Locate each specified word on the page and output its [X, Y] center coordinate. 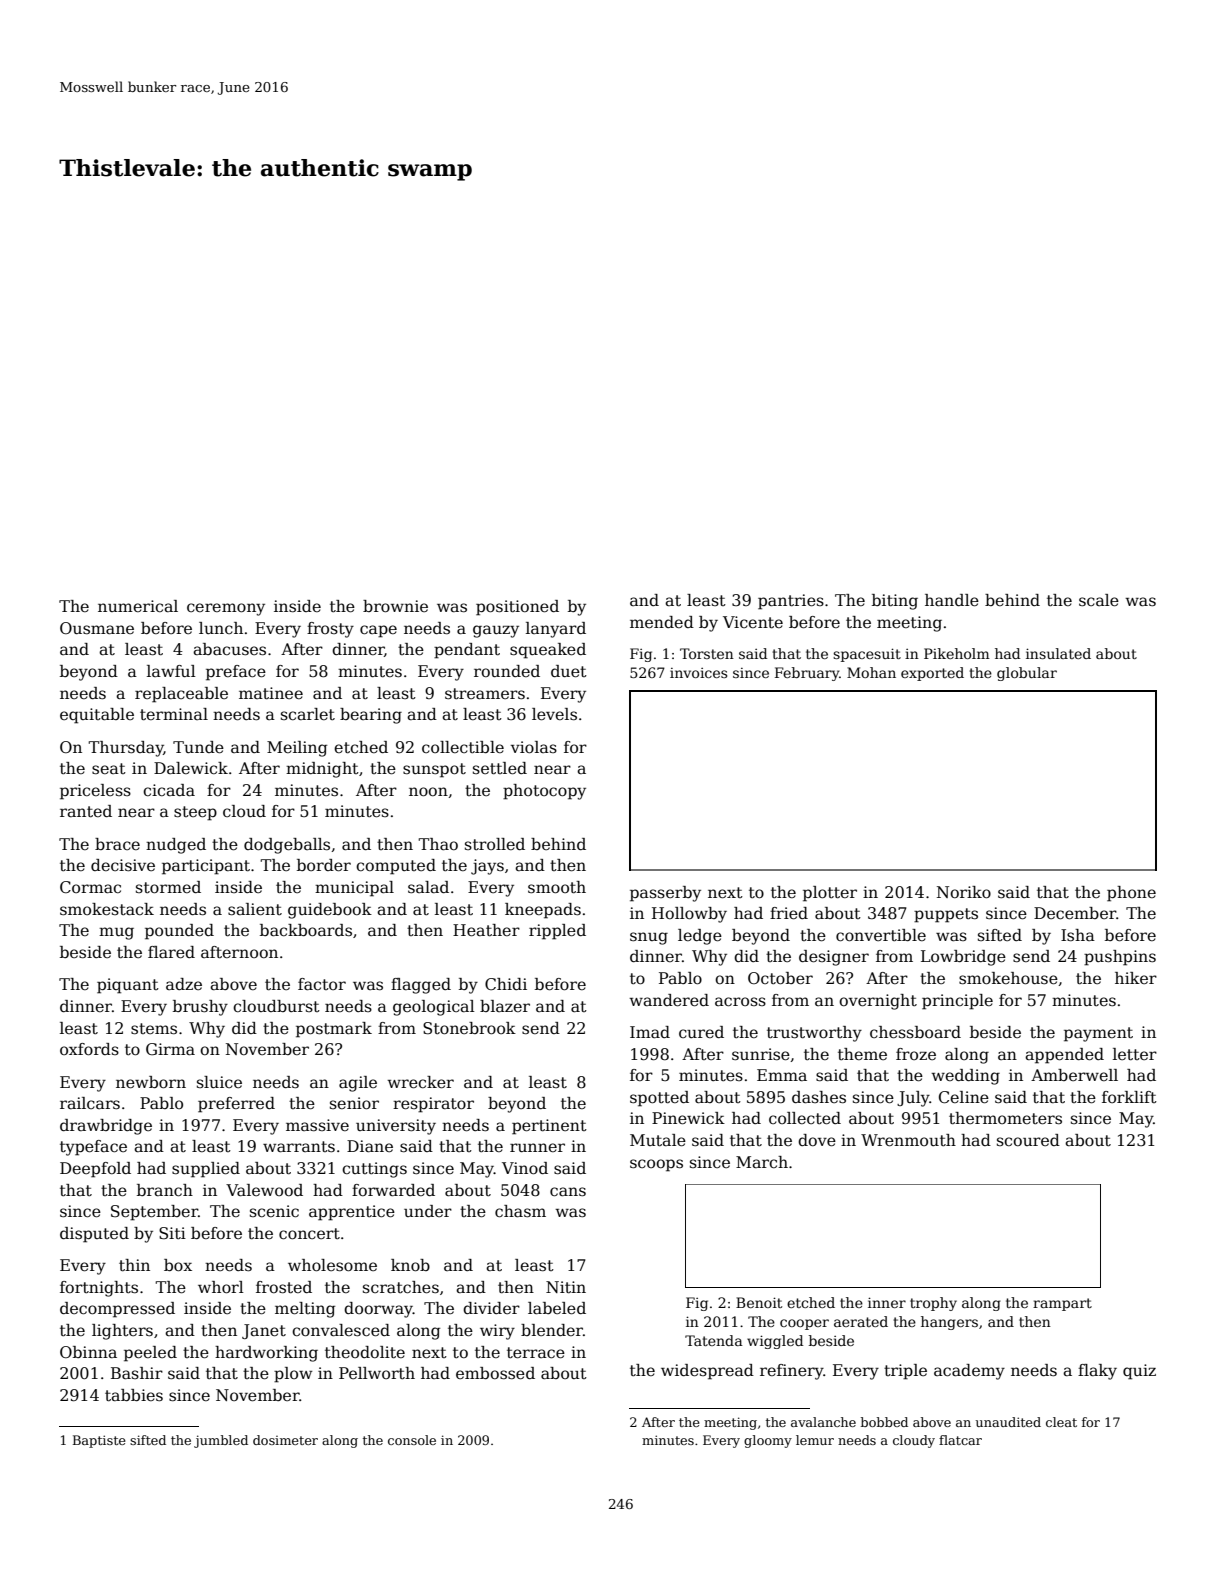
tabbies [134, 1395]
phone [1131, 894]
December [1075, 913]
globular [1027, 674]
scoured [1028, 1140]
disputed [94, 1235]
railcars [90, 1103]
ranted [86, 811]
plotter [830, 894]
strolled [495, 844]
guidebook [330, 911]
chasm [520, 1211]
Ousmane [97, 628]
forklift [1129, 1097]
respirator [433, 1105]
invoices [698, 673]
